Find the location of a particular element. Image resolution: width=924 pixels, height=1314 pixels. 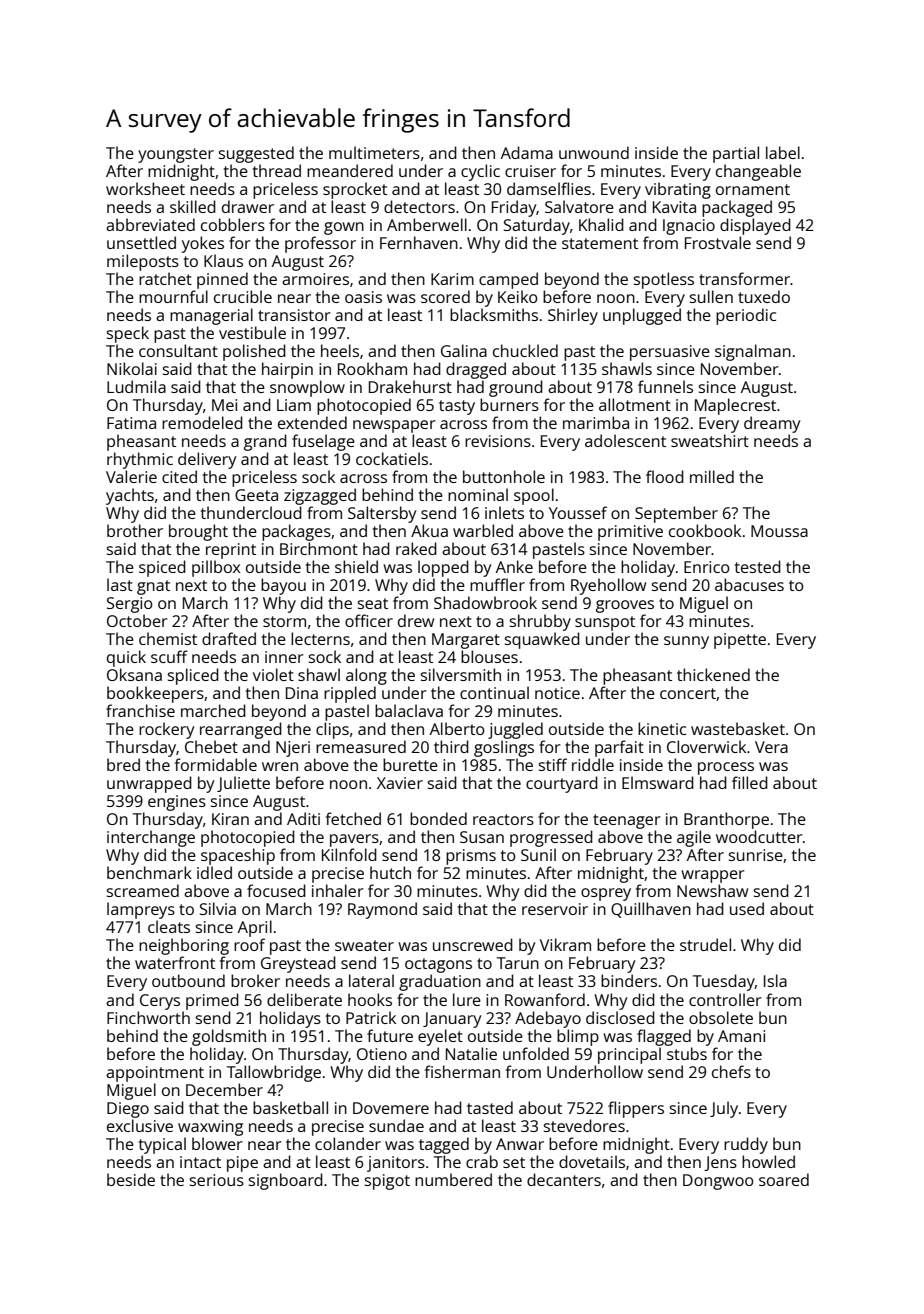

lateral is located at coordinates (371, 980).
